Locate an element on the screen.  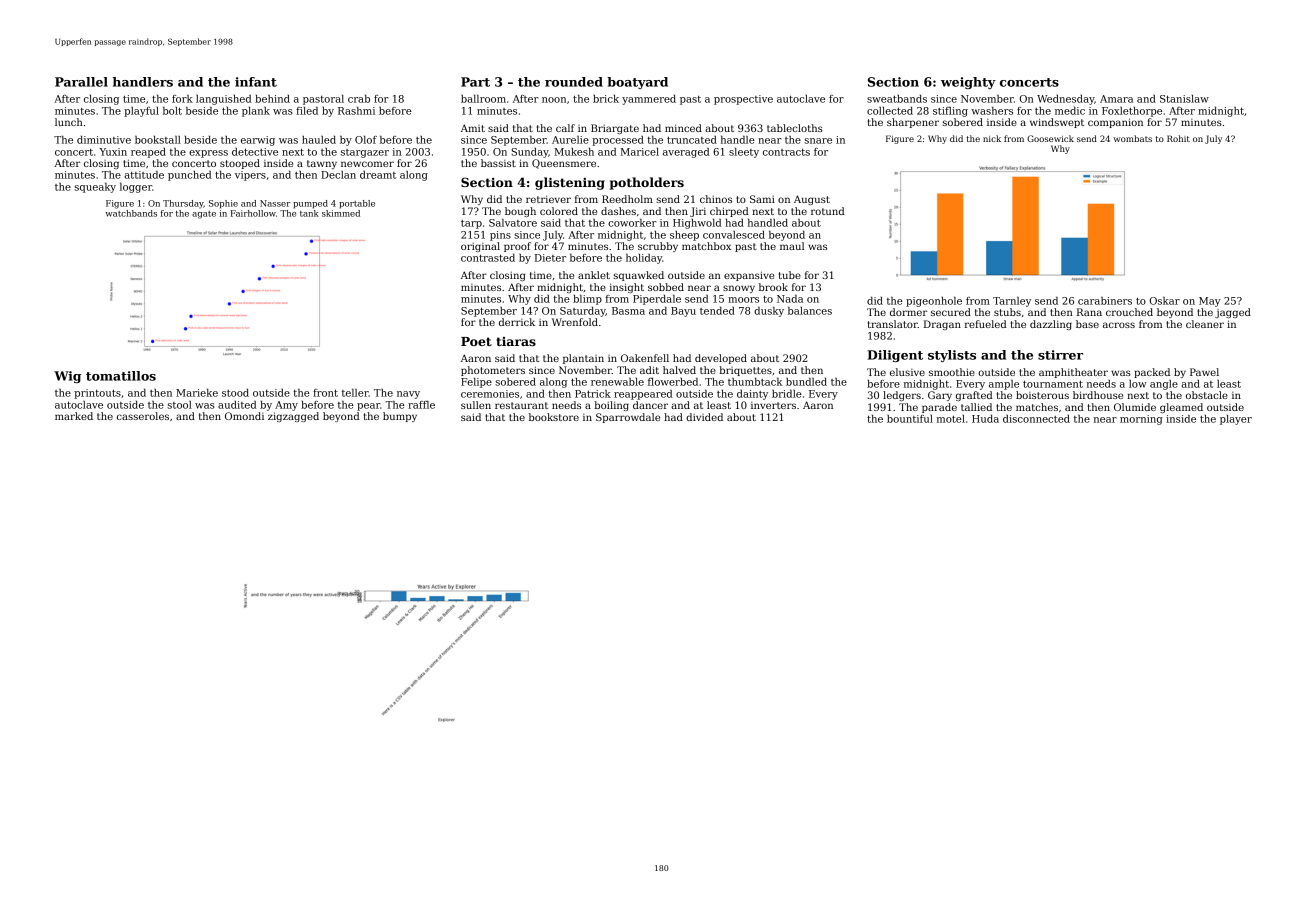
photometers is located at coordinates (493, 371).
